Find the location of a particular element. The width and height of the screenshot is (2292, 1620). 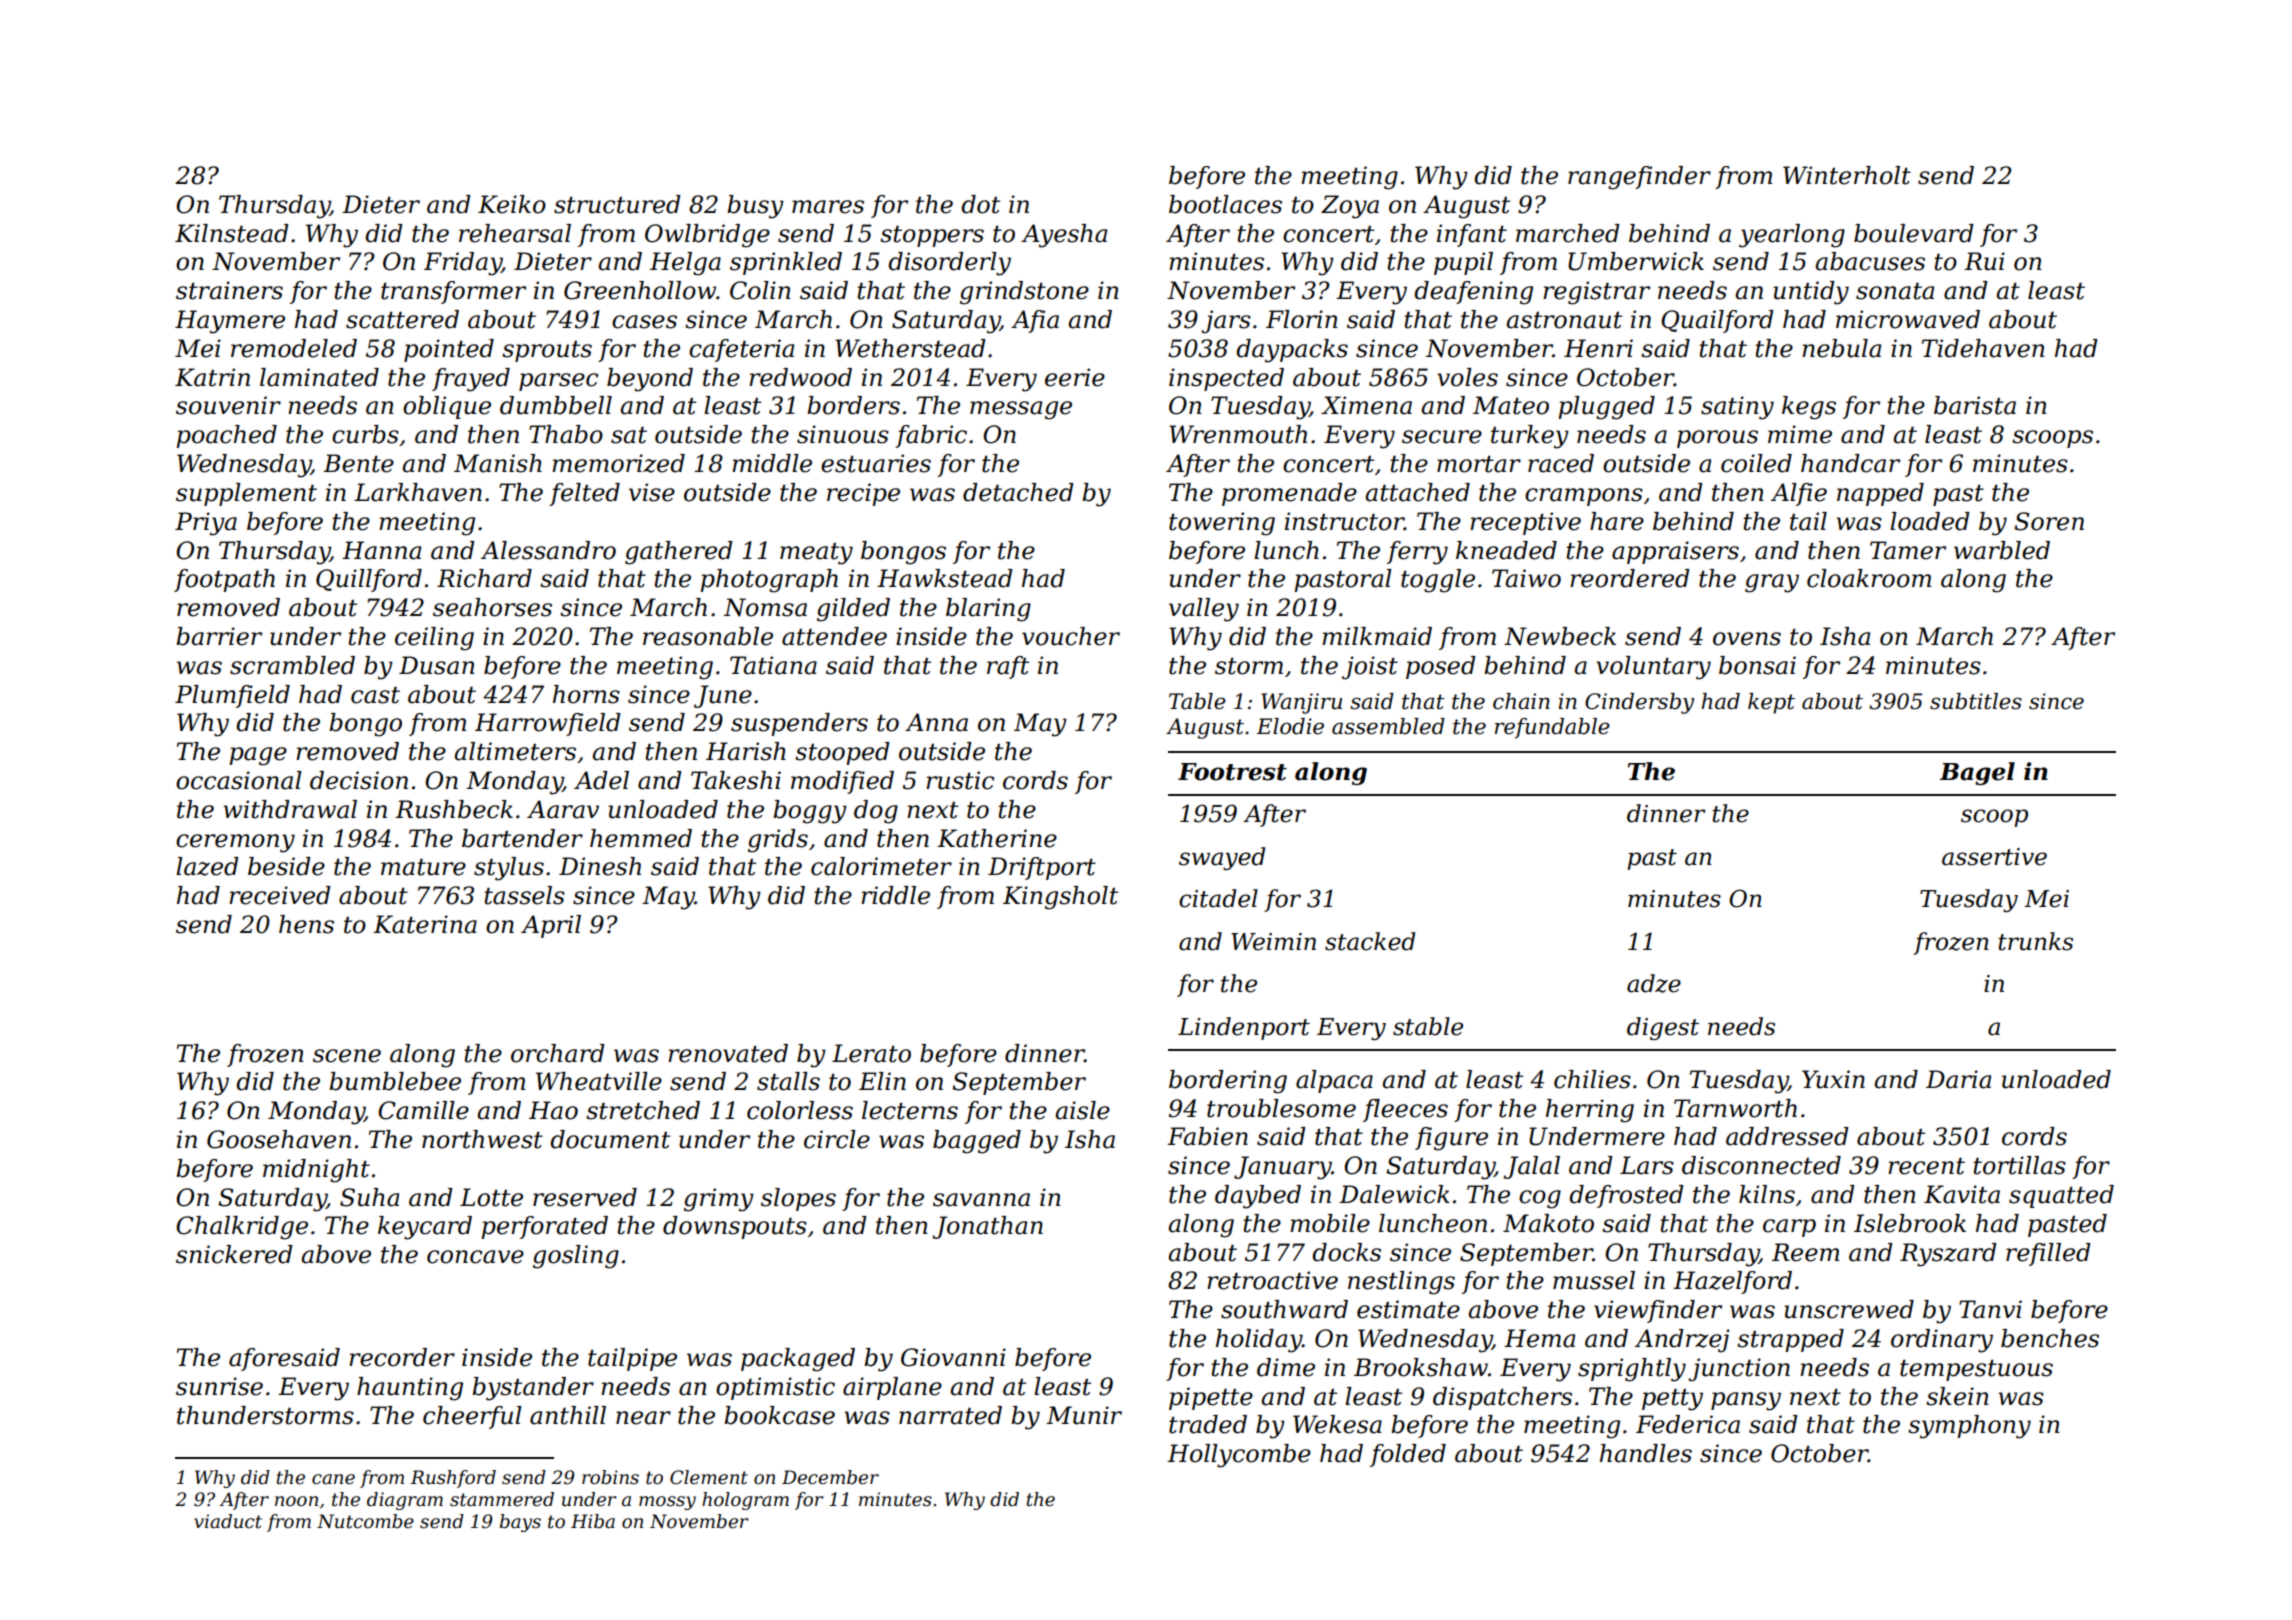

daypacks is located at coordinates (1292, 351).
